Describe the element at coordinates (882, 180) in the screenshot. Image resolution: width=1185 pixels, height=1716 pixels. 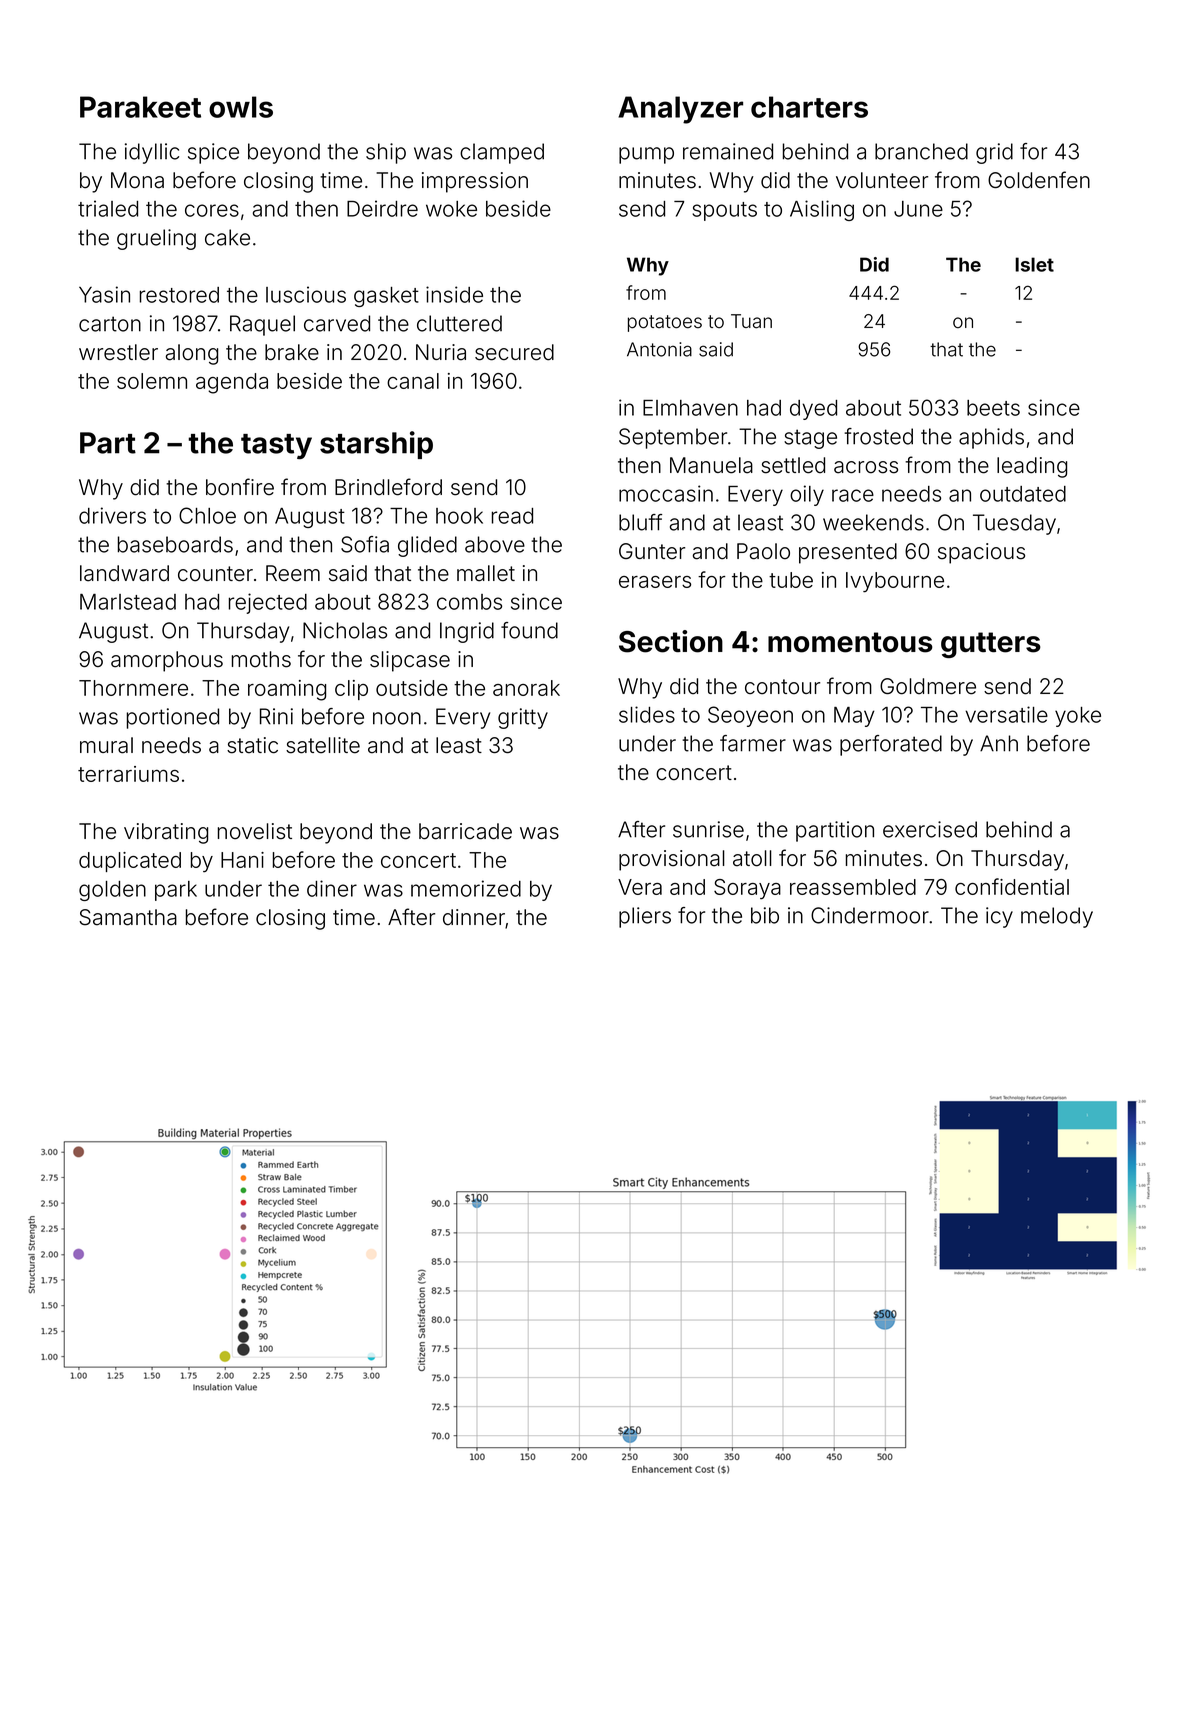
I see `volunteer` at that location.
